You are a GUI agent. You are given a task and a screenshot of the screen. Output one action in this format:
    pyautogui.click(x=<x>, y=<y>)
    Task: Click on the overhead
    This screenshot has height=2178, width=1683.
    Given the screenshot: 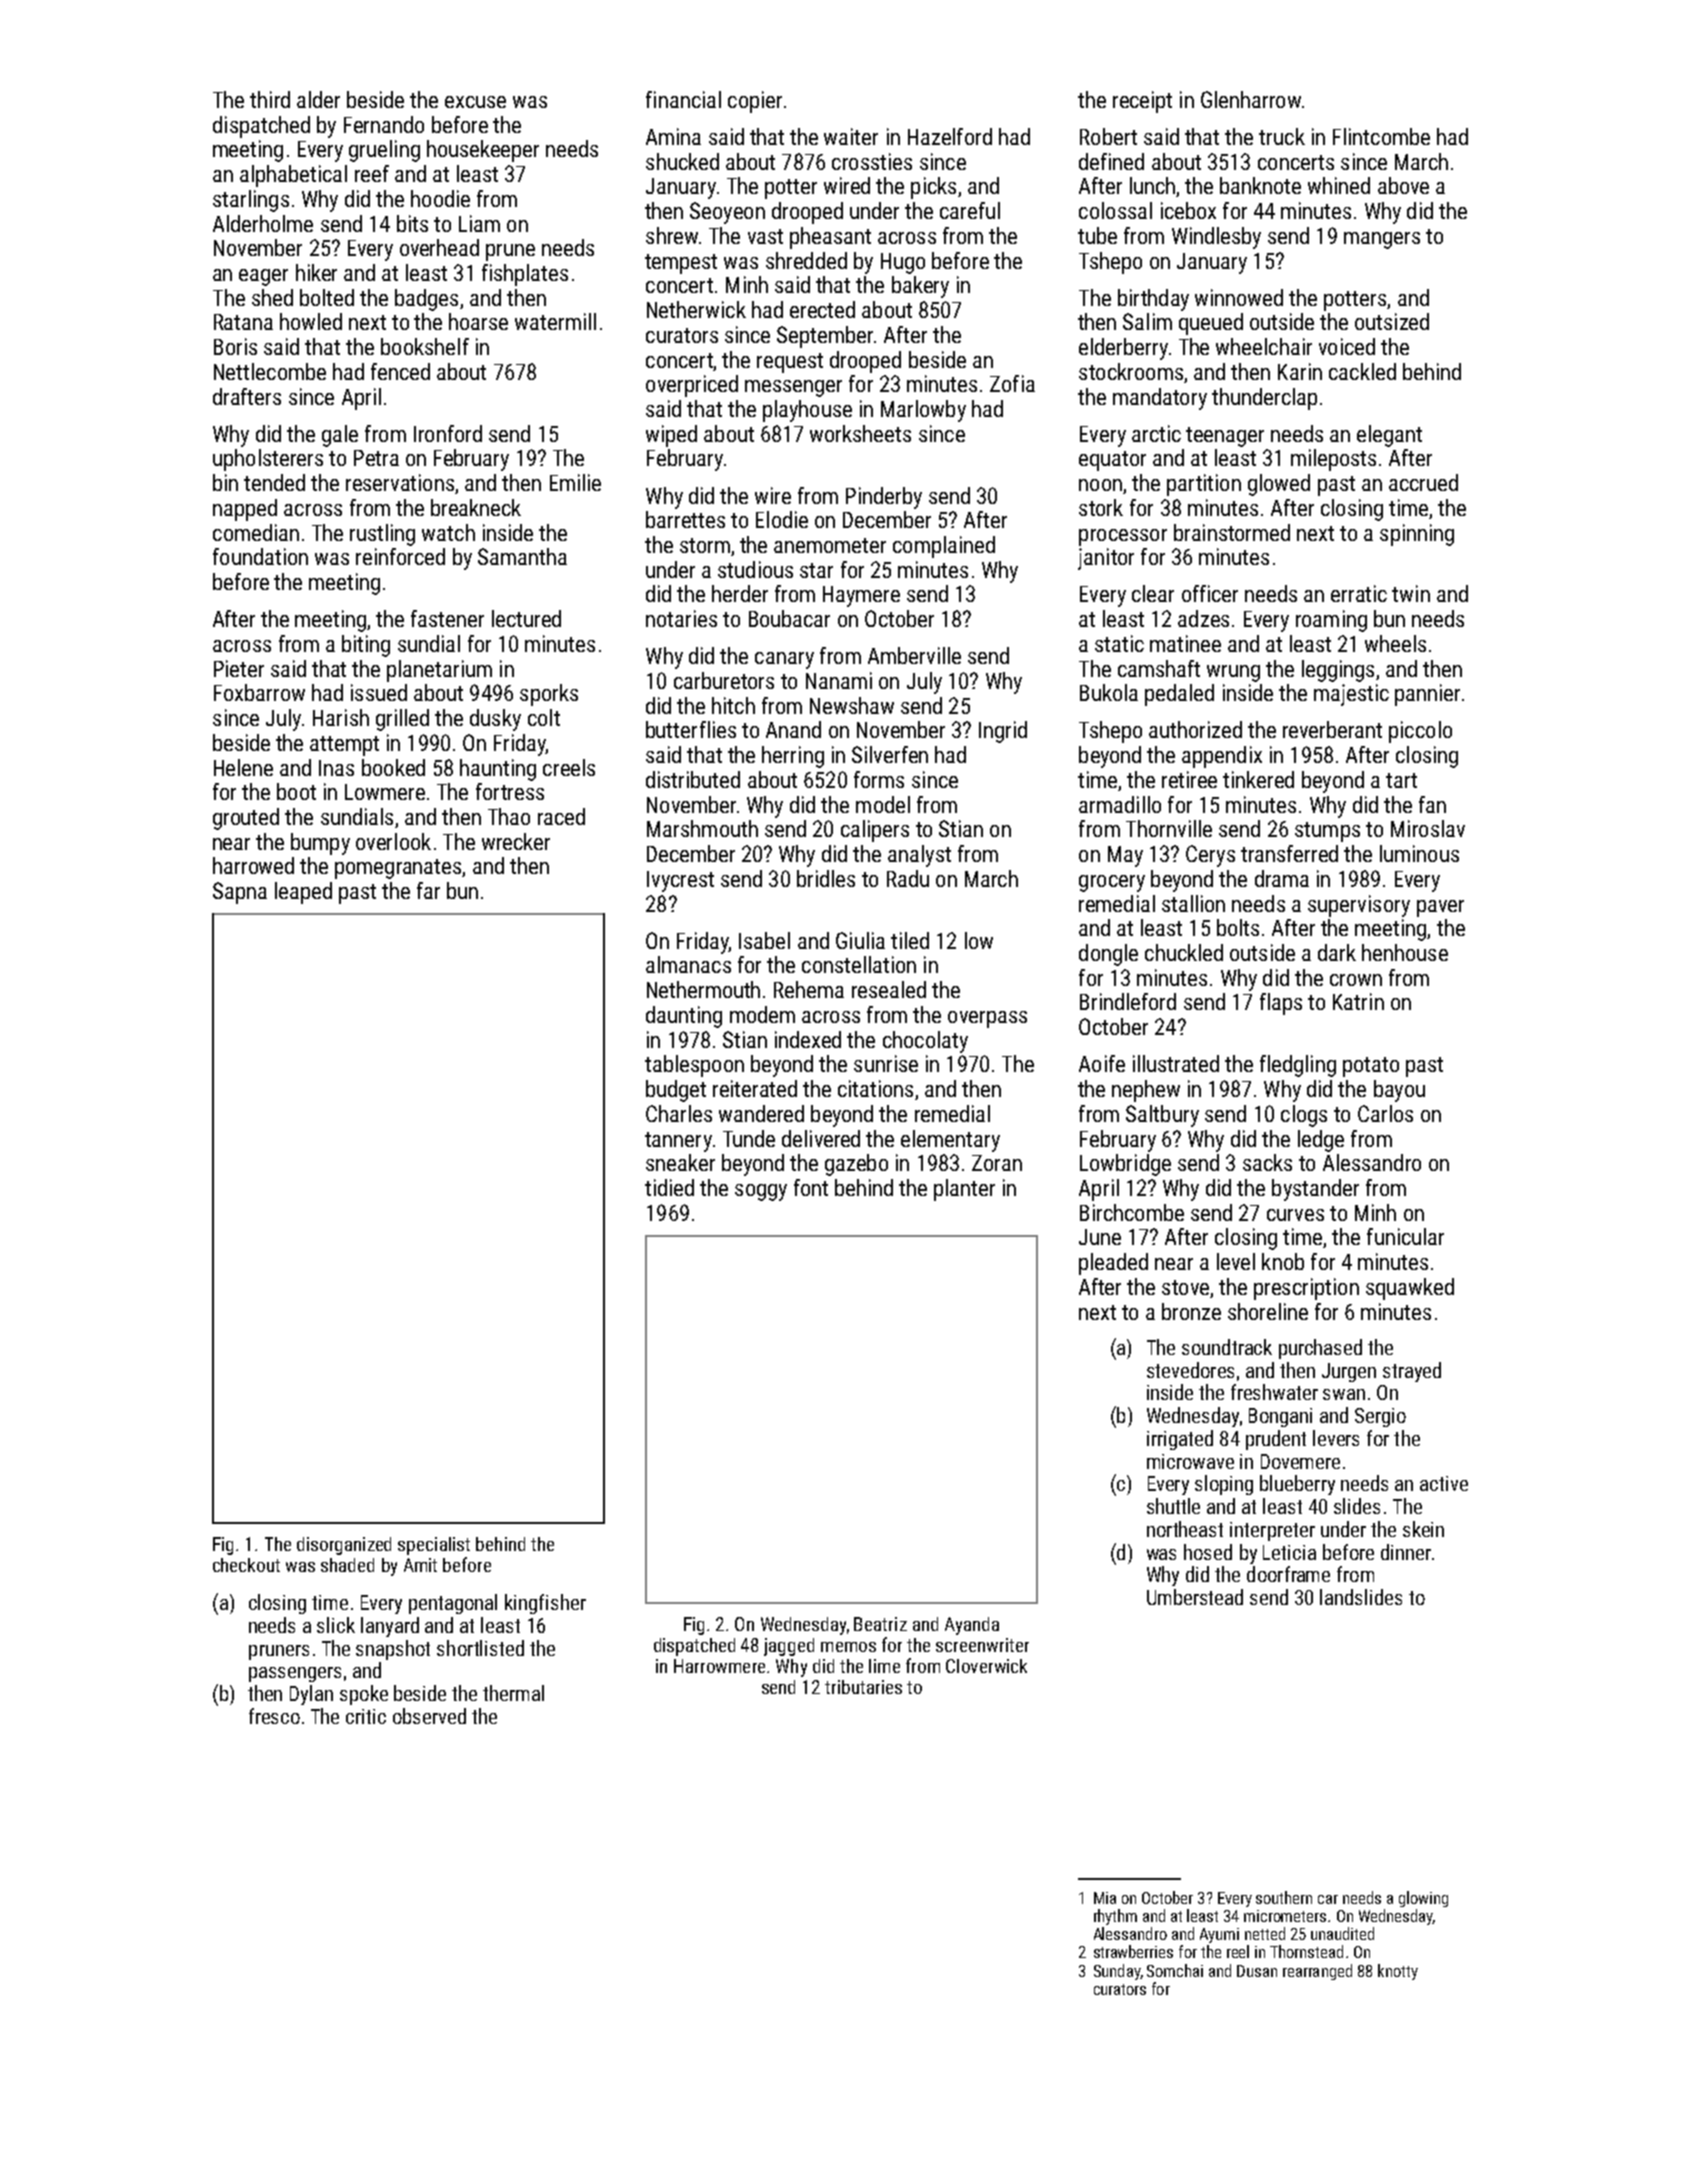 What is the action you would take?
    pyautogui.click(x=439, y=247)
